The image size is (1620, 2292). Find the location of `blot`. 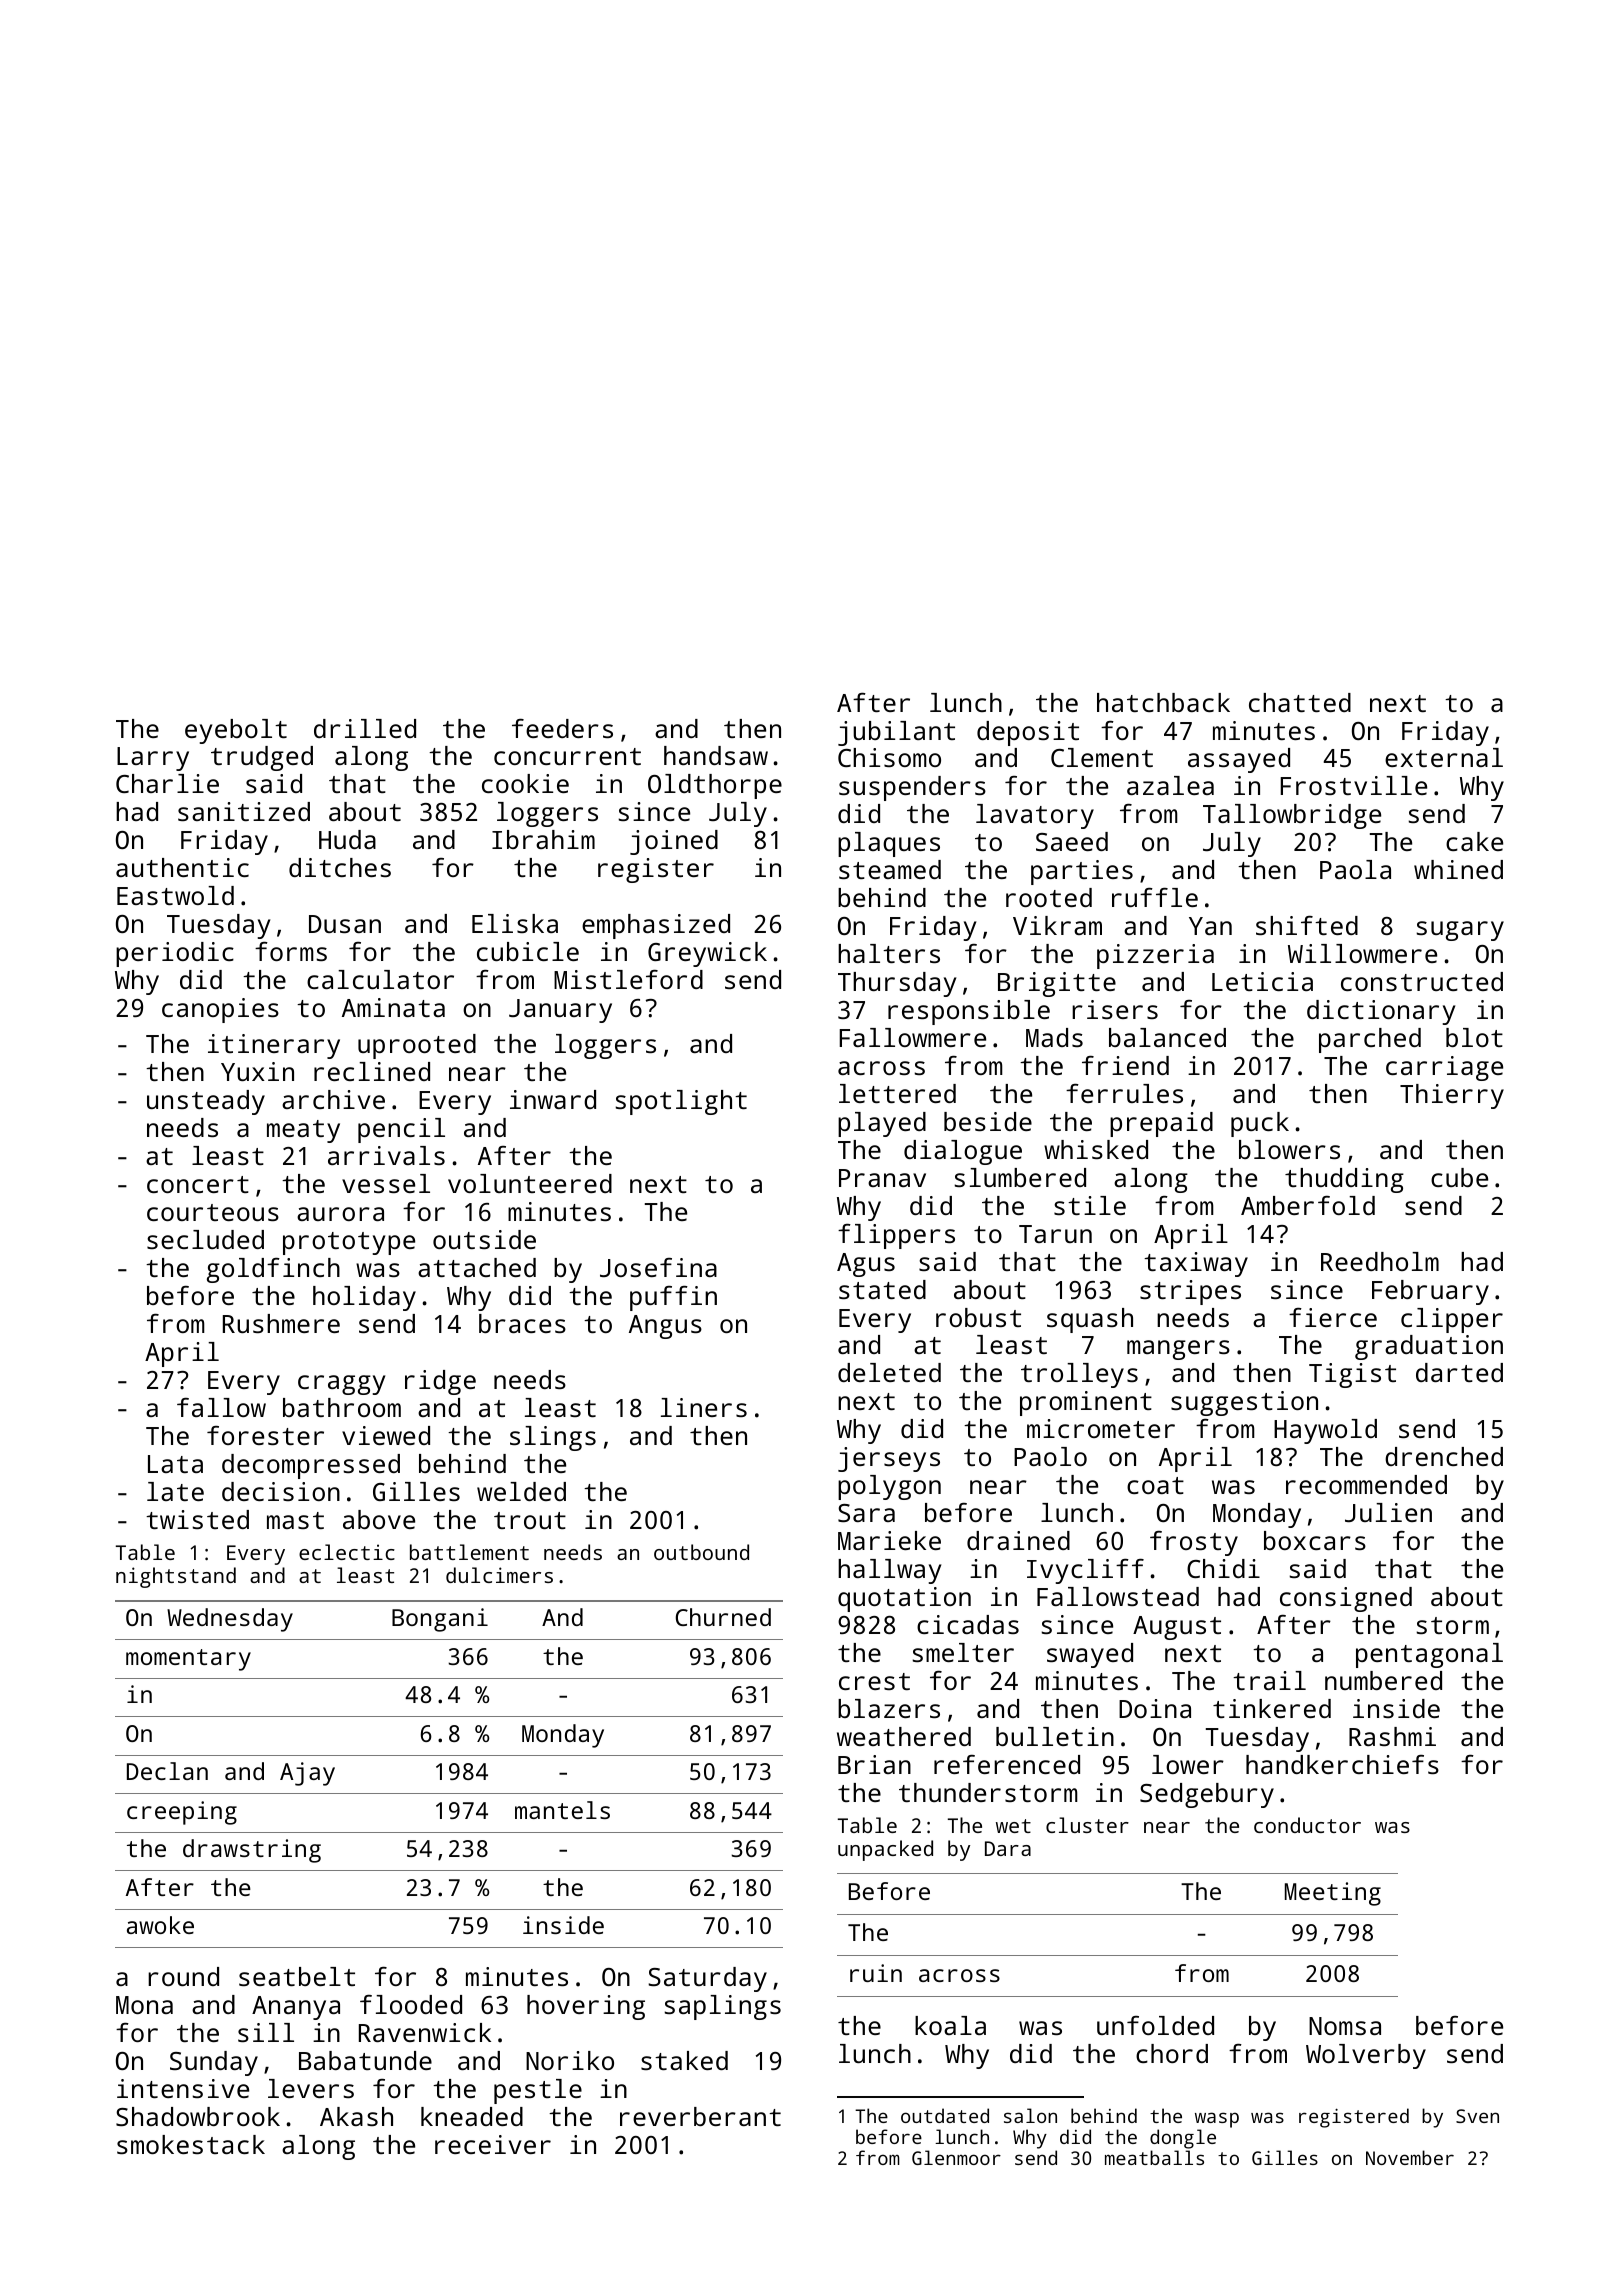

blot is located at coordinates (1474, 1037).
